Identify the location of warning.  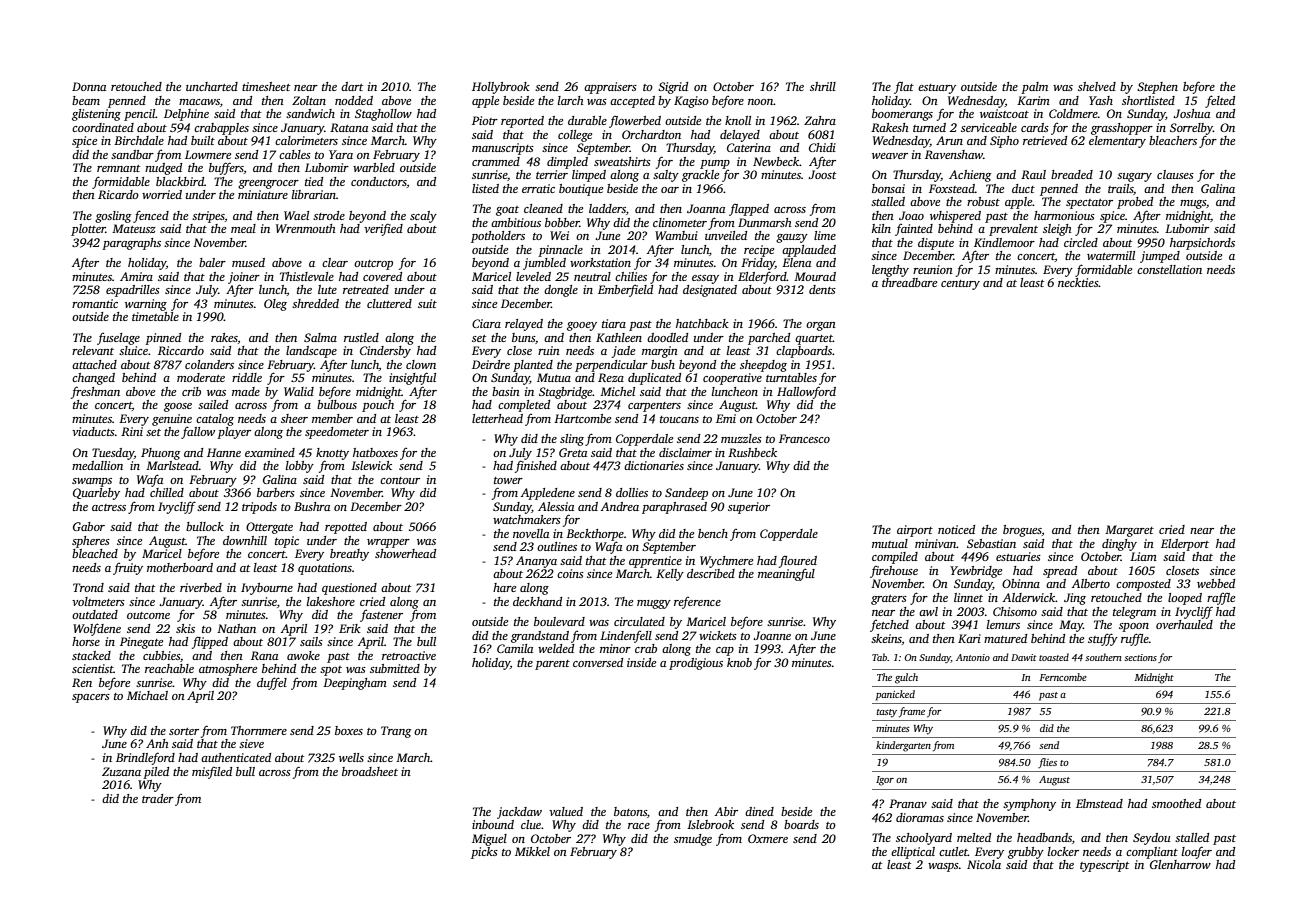
(146, 305).
